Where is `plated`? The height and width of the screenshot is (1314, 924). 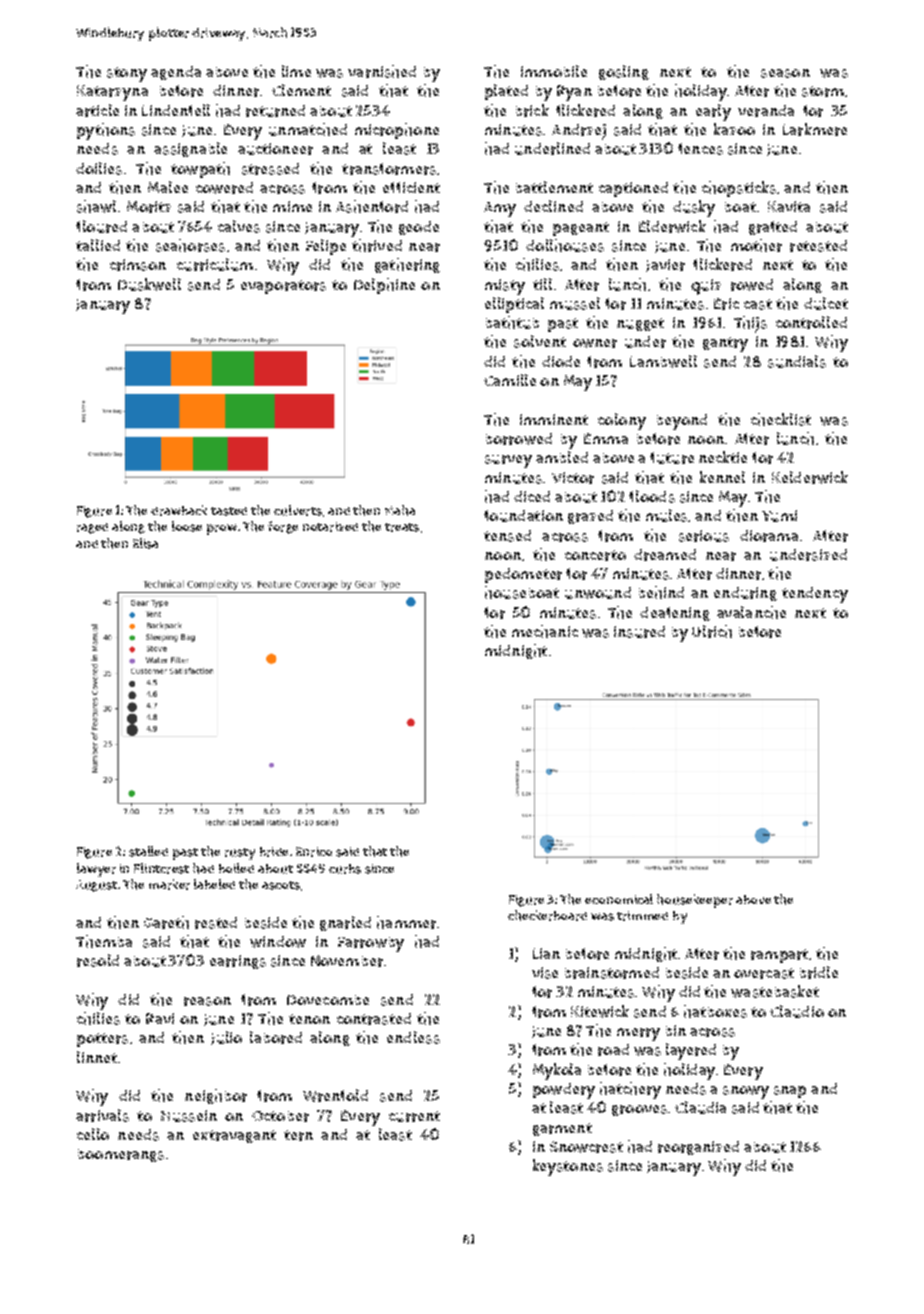 plated is located at coordinates (506, 92).
